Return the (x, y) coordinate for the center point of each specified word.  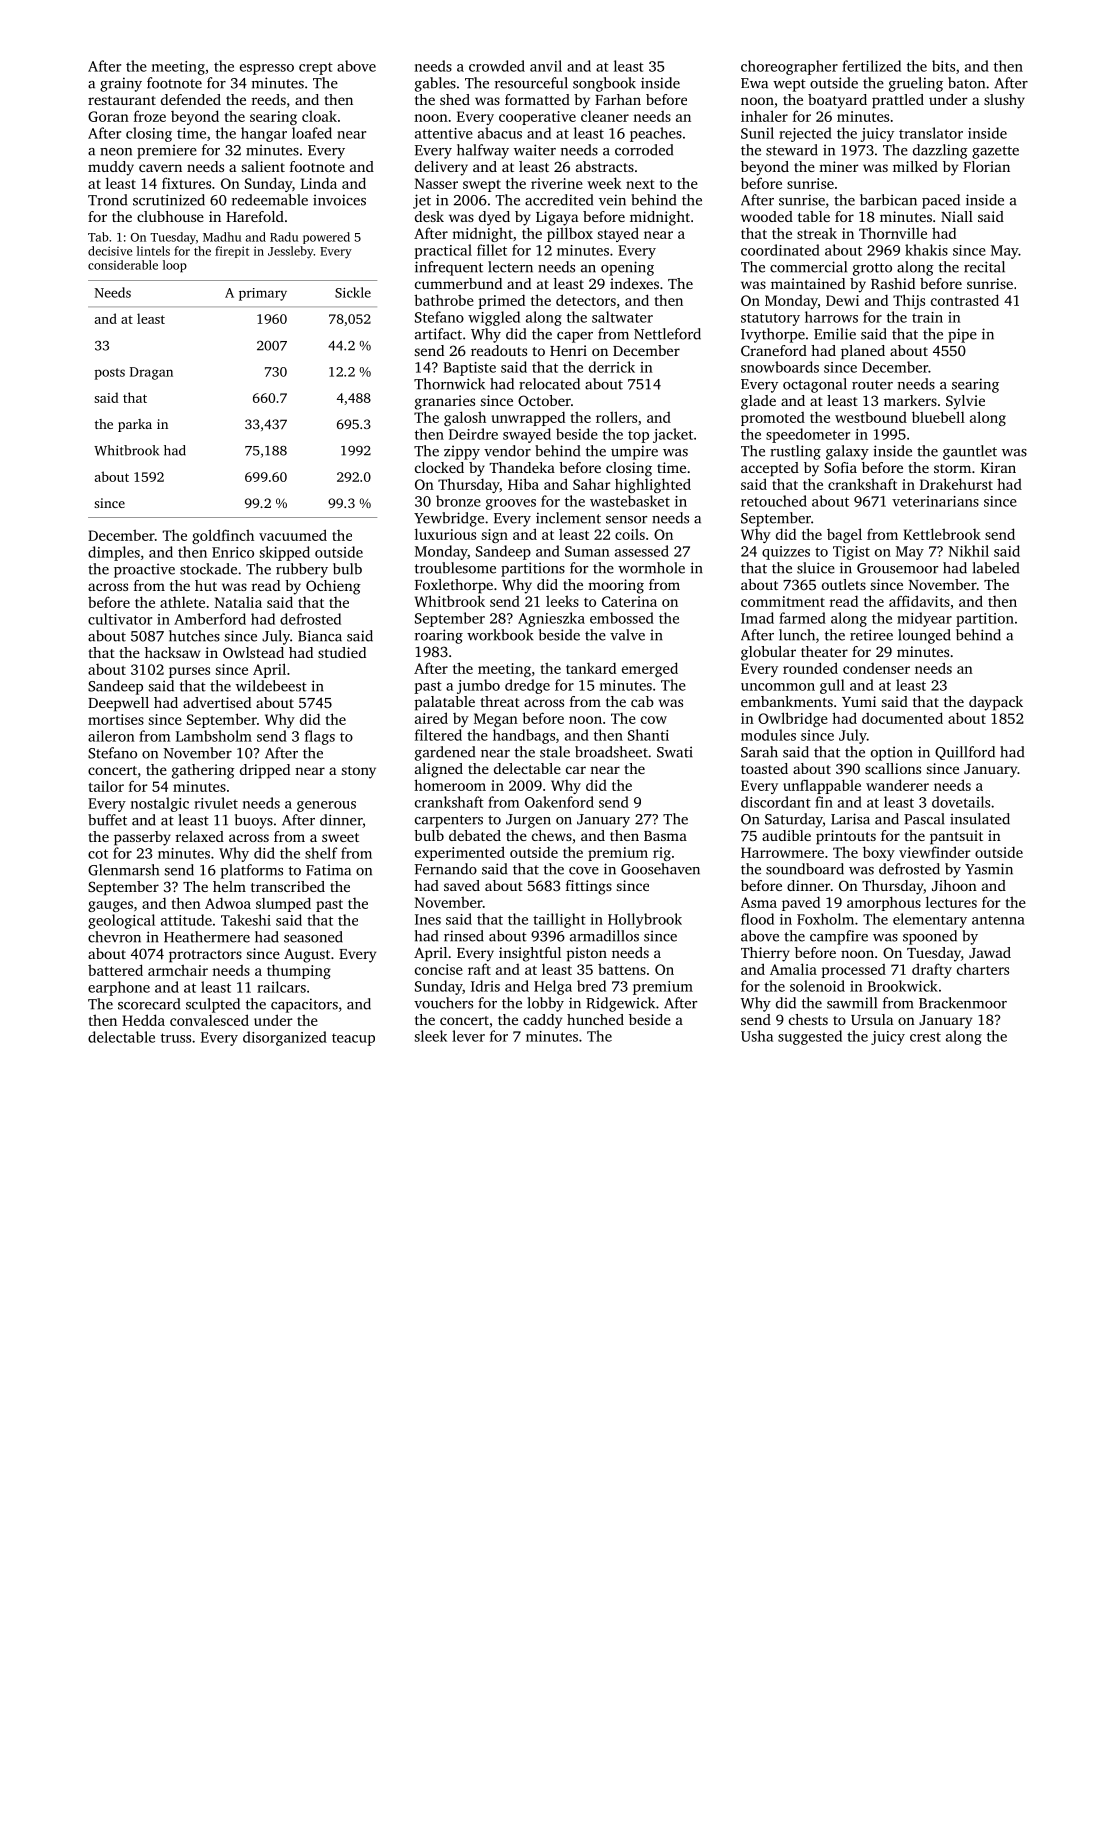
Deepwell (118, 704)
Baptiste (469, 369)
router (872, 385)
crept (316, 68)
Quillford (965, 753)
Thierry (765, 954)
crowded (497, 66)
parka (135, 425)
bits (943, 66)
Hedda (143, 1020)
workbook (500, 635)
